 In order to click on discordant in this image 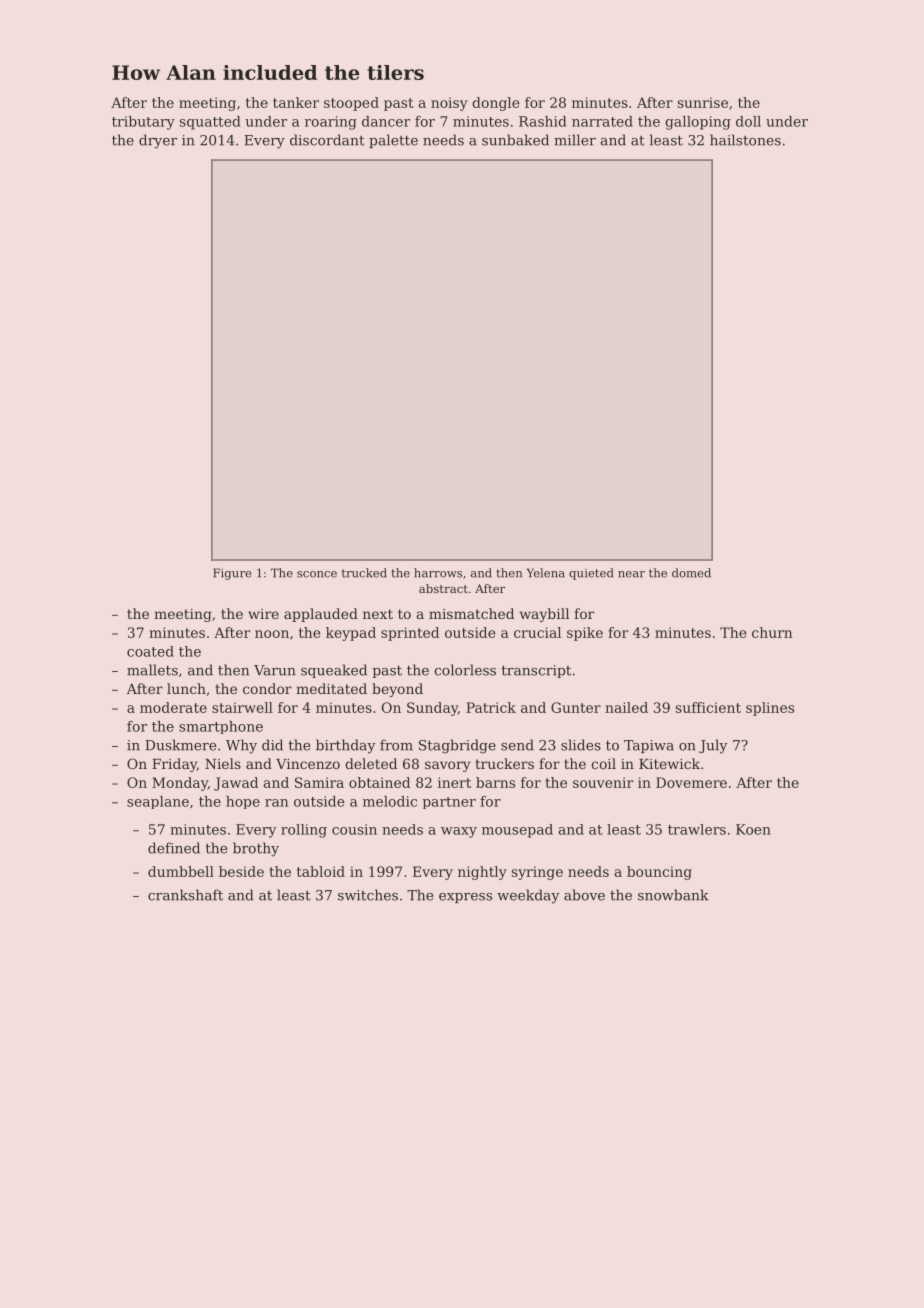, I will do `click(327, 140)`.
